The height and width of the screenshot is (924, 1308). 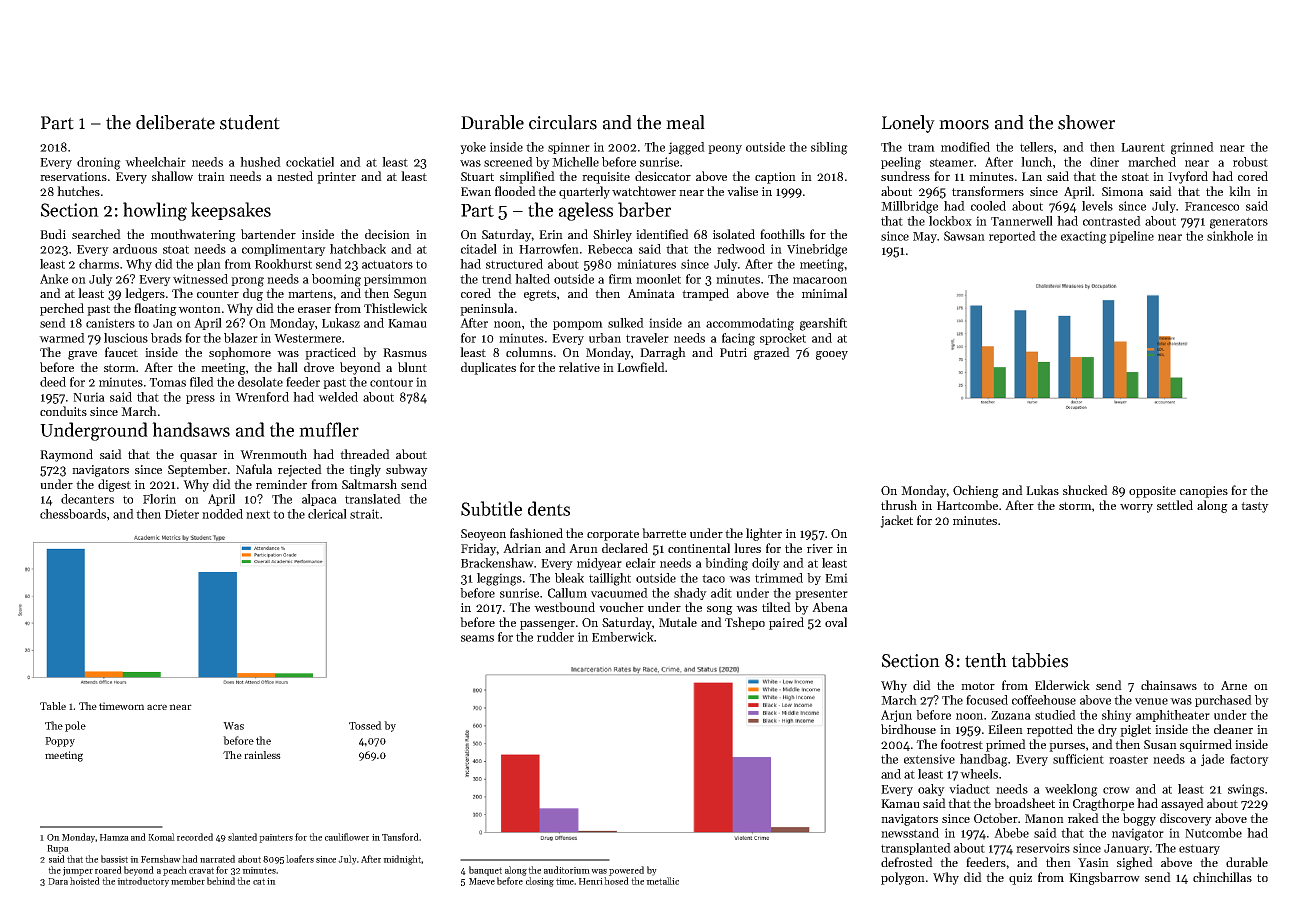 What do you see at coordinates (832, 355) in the screenshot?
I see `gooey` at bounding box center [832, 355].
